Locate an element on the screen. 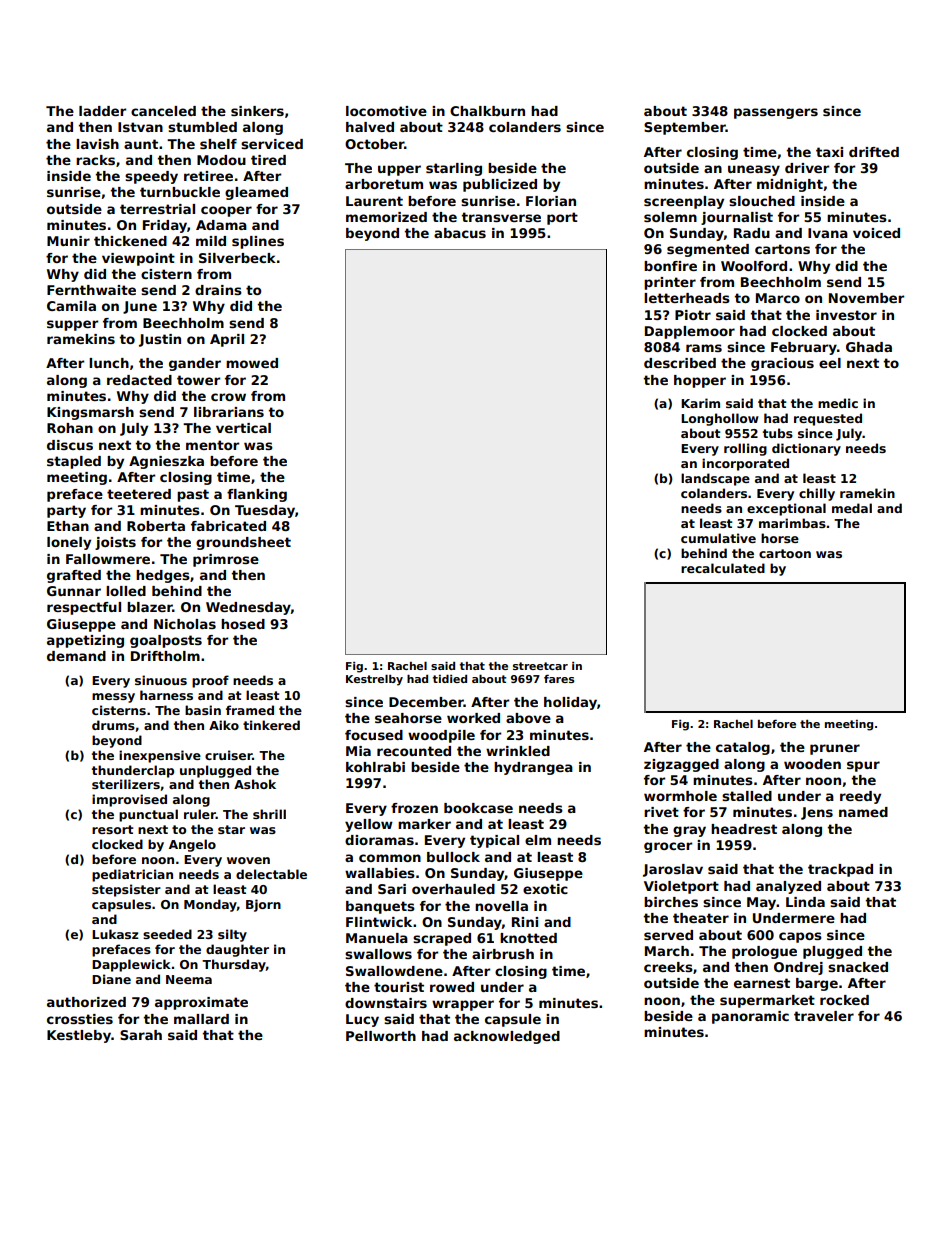 This screenshot has width=952, height=1233. voiced is located at coordinates (876, 233).
